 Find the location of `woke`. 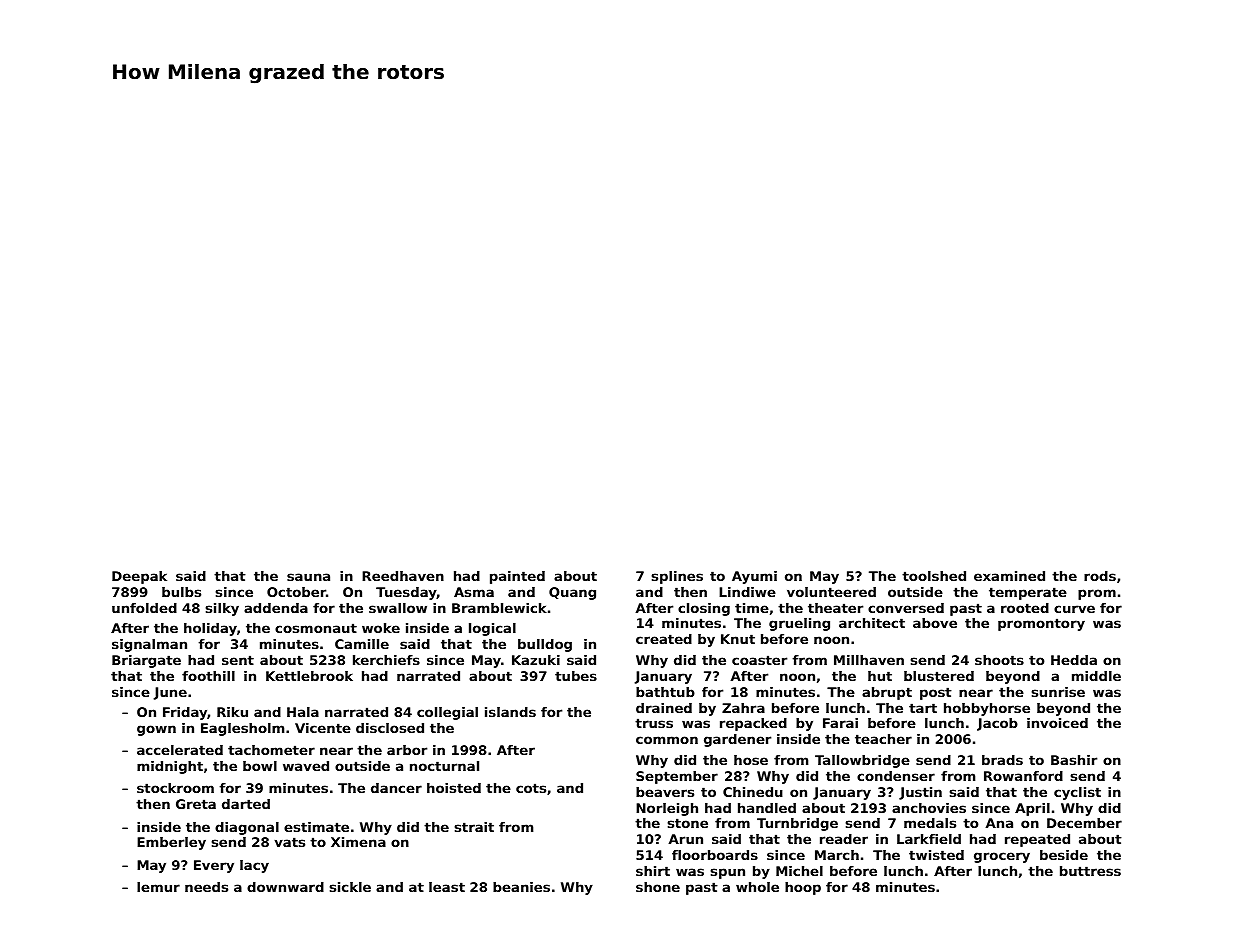

woke is located at coordinates (381, 628).
